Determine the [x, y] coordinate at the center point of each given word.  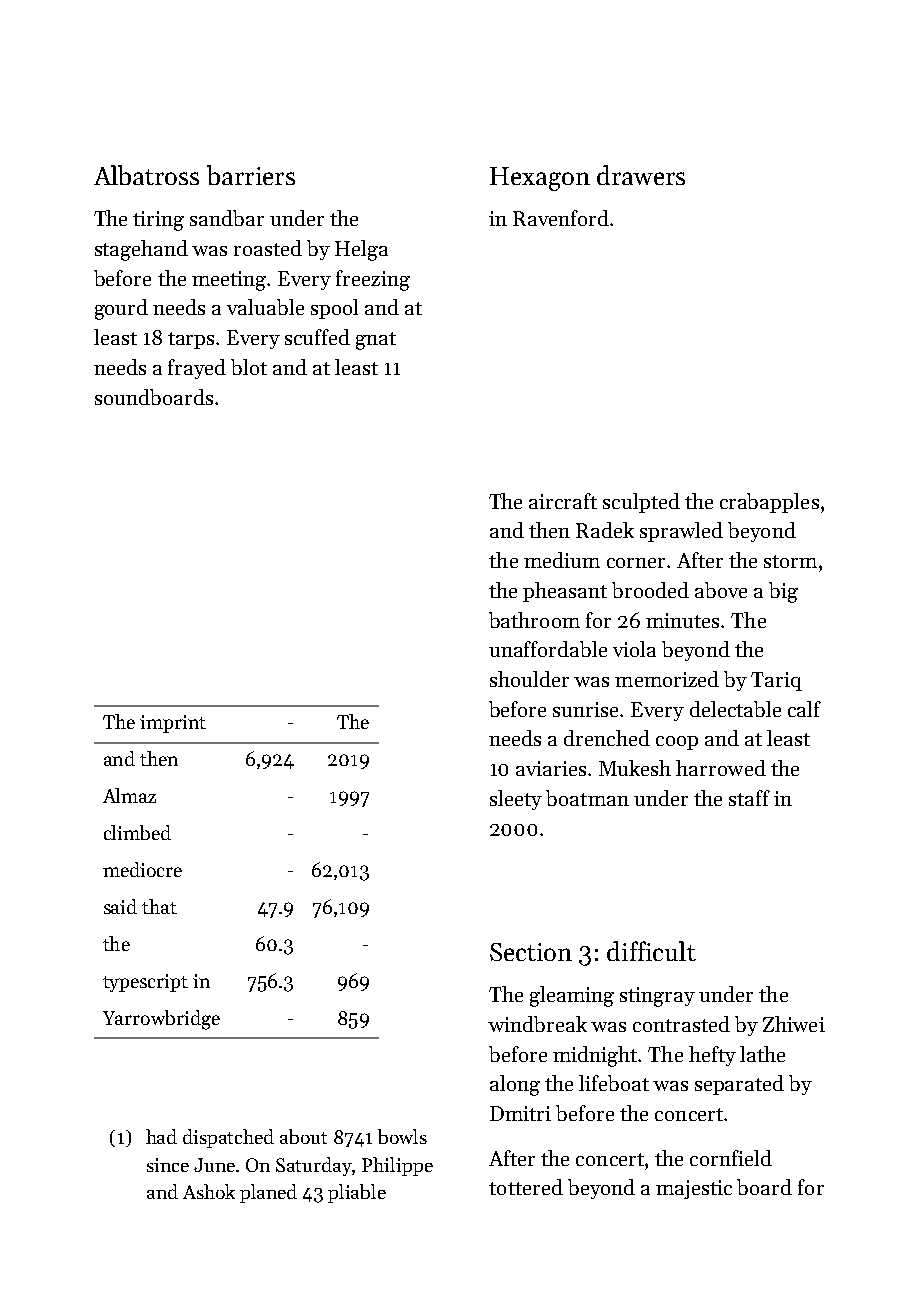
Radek [605, 530]
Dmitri [520, 1113]
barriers [251, 175]
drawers [641, 175]
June [214, 1165]
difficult [651, 951]
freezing [373, 280]
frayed [197, 369]
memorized [667, 679]
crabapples [769, 503]
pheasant [565, 592]
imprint [173, 724]
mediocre [142, 869]
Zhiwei [794, 1024]
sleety [516, 800]
